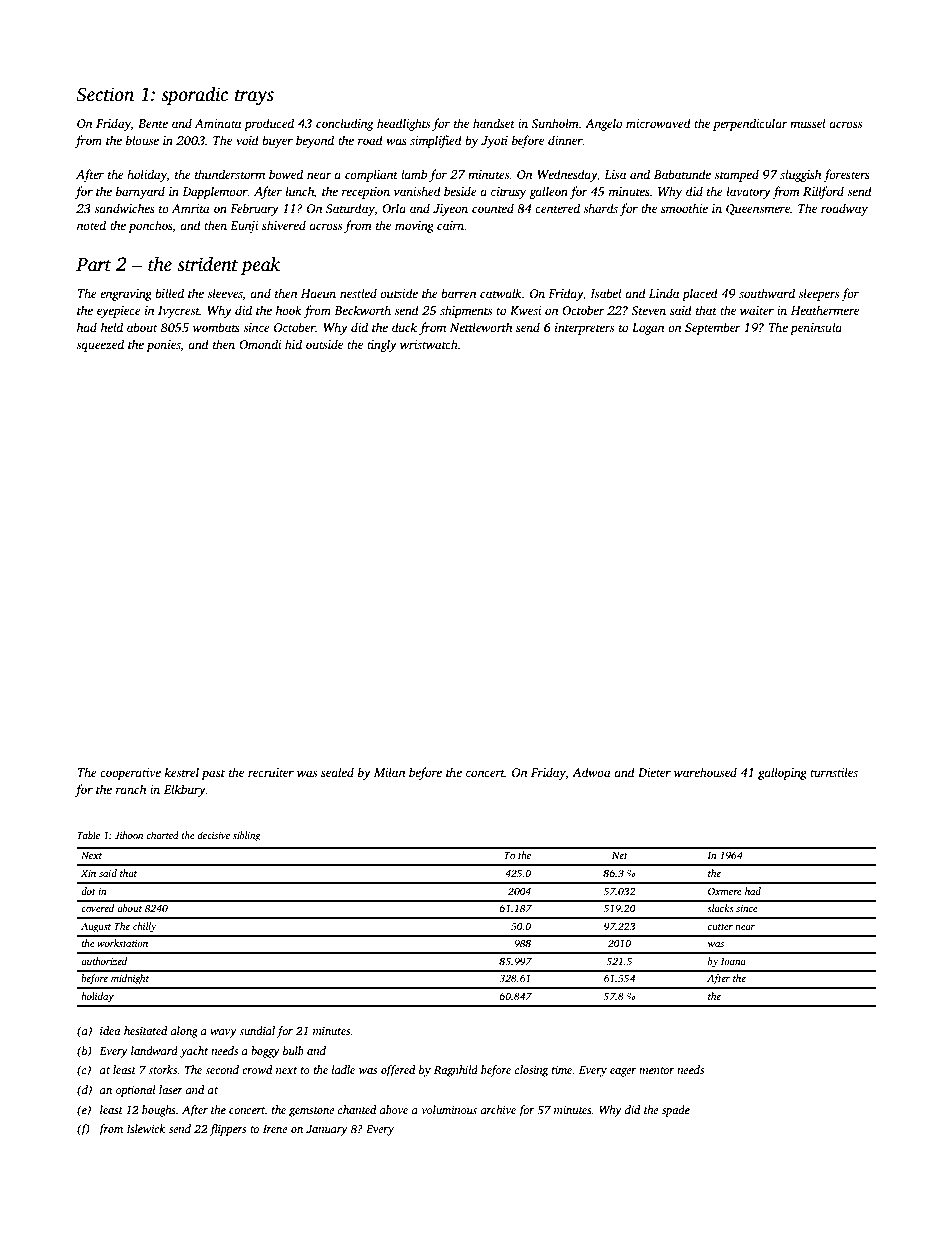  What do you see at coordinates (834, 772) in the screenshot?
I see `turnstiles` at bounding box center [834, 772].
